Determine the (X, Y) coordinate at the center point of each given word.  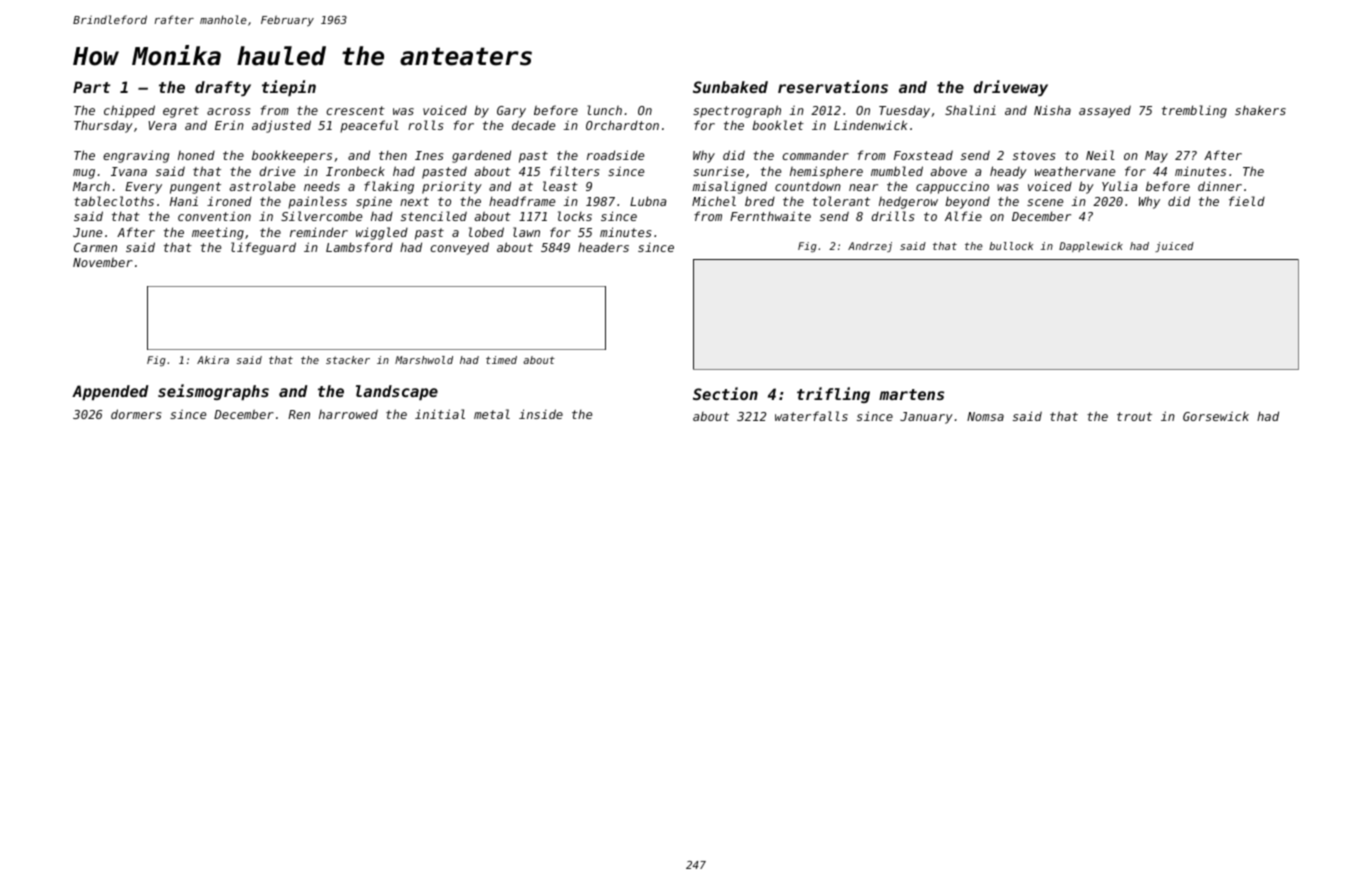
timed (501, 360)
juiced (1174, 247)
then (393, 155)
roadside (615, 155)
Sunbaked (730, 87)
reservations (833, 86)
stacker (348, 360)
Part (91, 87)
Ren (299, 414)
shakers (1260, 110)
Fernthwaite (770, 216)
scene (1045, 202)
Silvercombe (321, 216)
